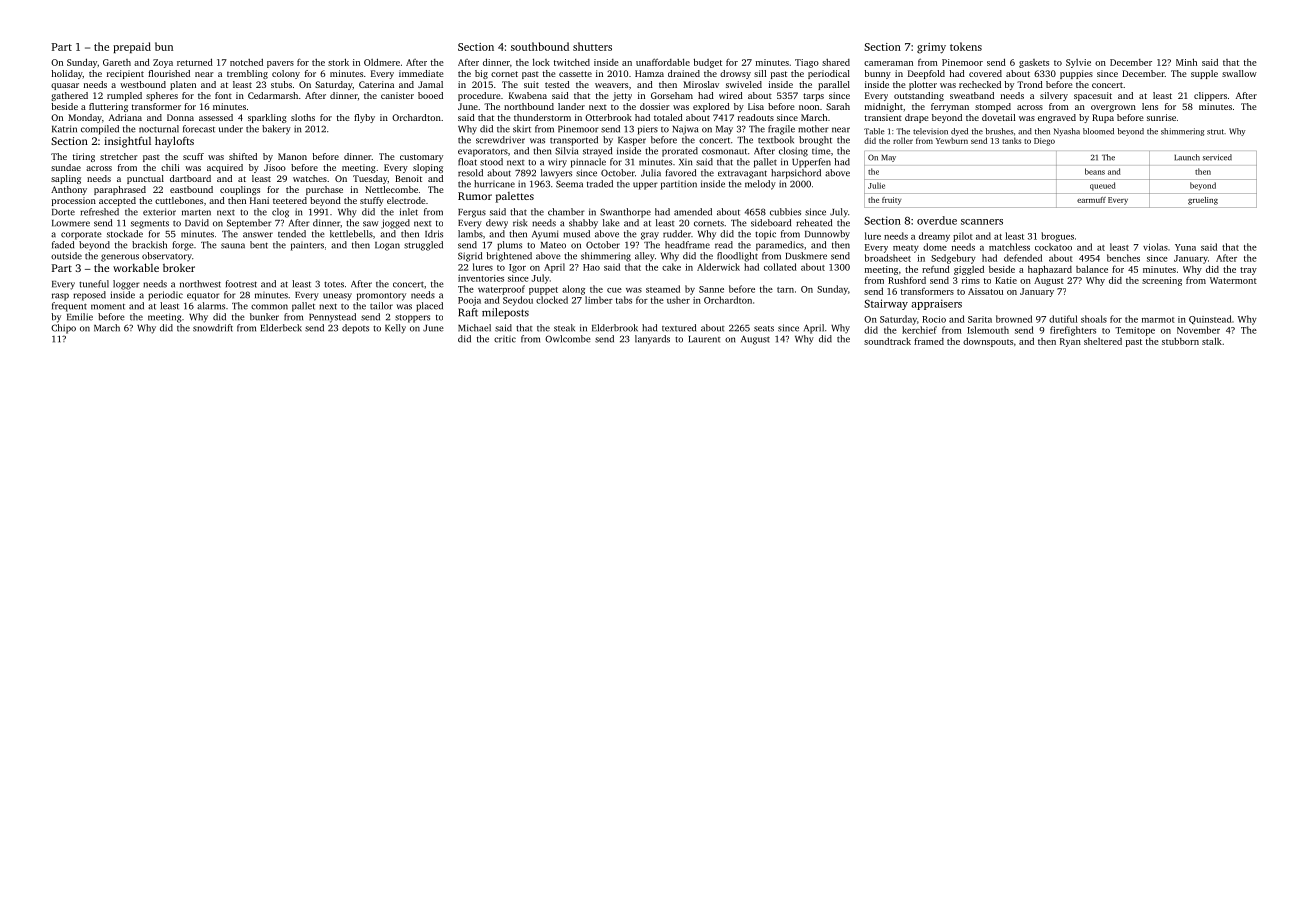  Describe the element at coordinates (71, 223) in the image. I see `Lowmere` at that location.
